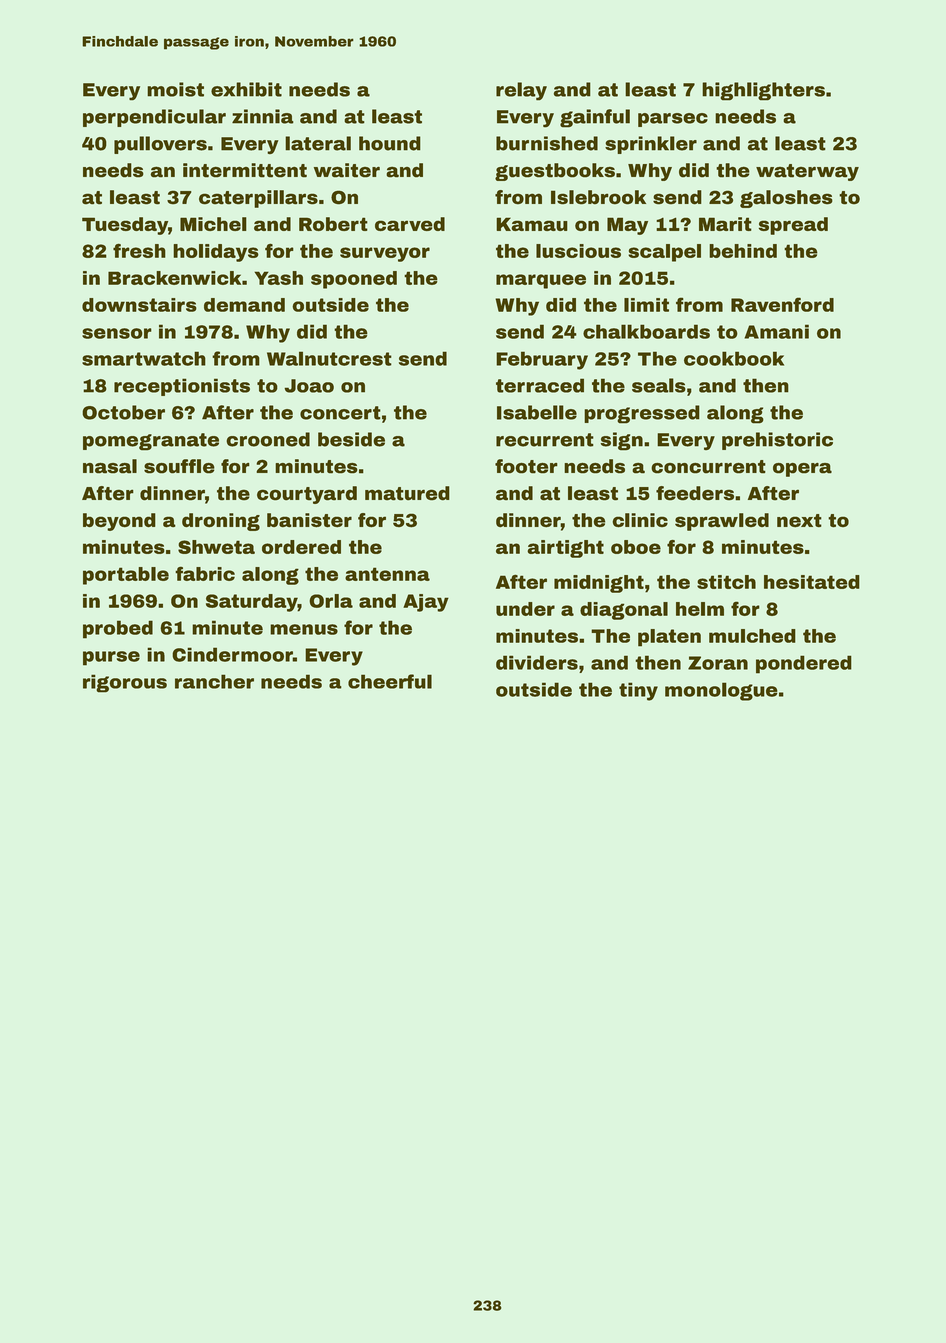 This screenshot has height=1343, width=946. What do you see at coordinates (804, 664) in the screenshot?
I see `pondered` at bounding box center [804, 664].
